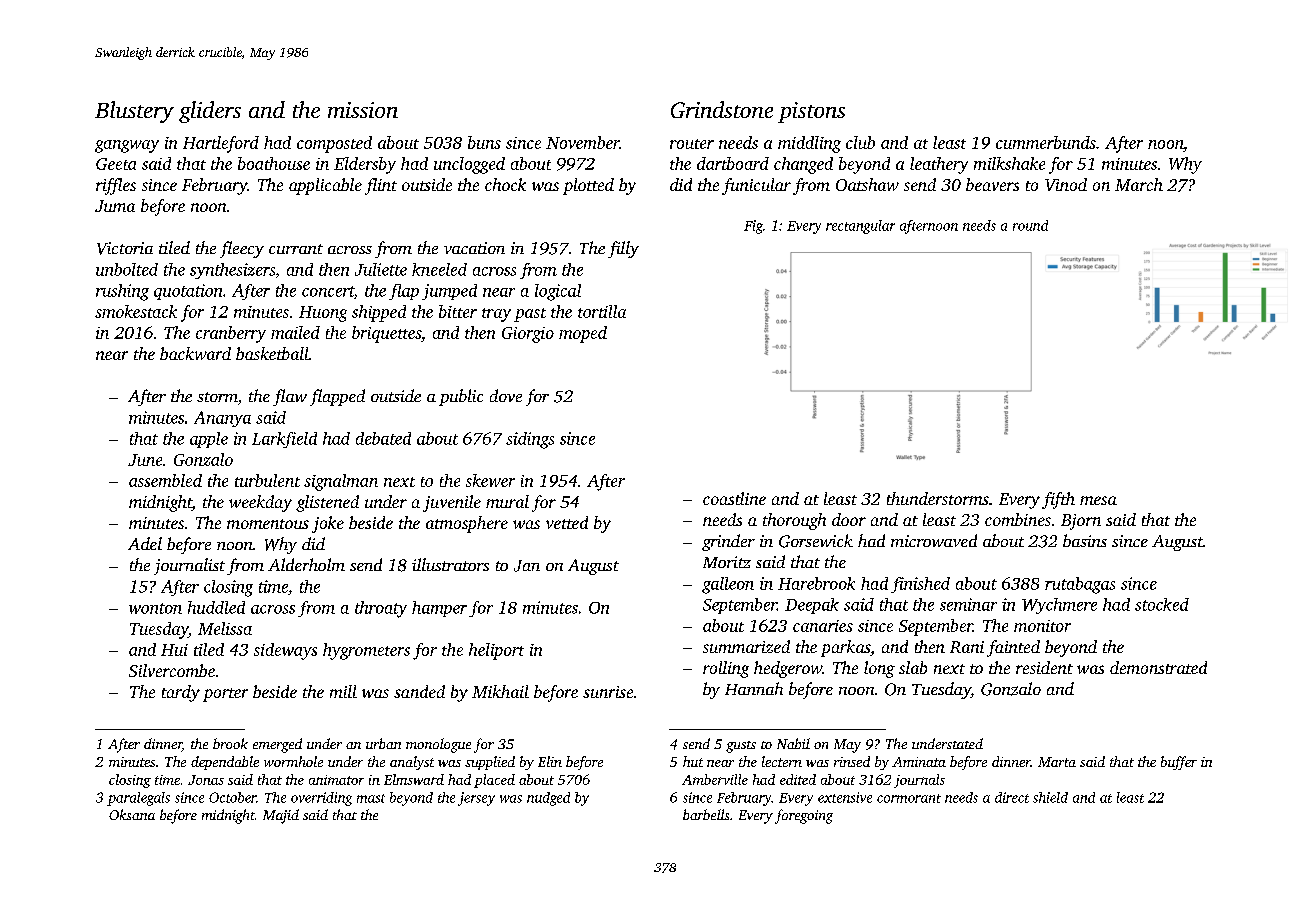 This image has height=924, width=1308. Describe the element at coordinates (1098, 500) in the image. I see `mesa` at that location.
